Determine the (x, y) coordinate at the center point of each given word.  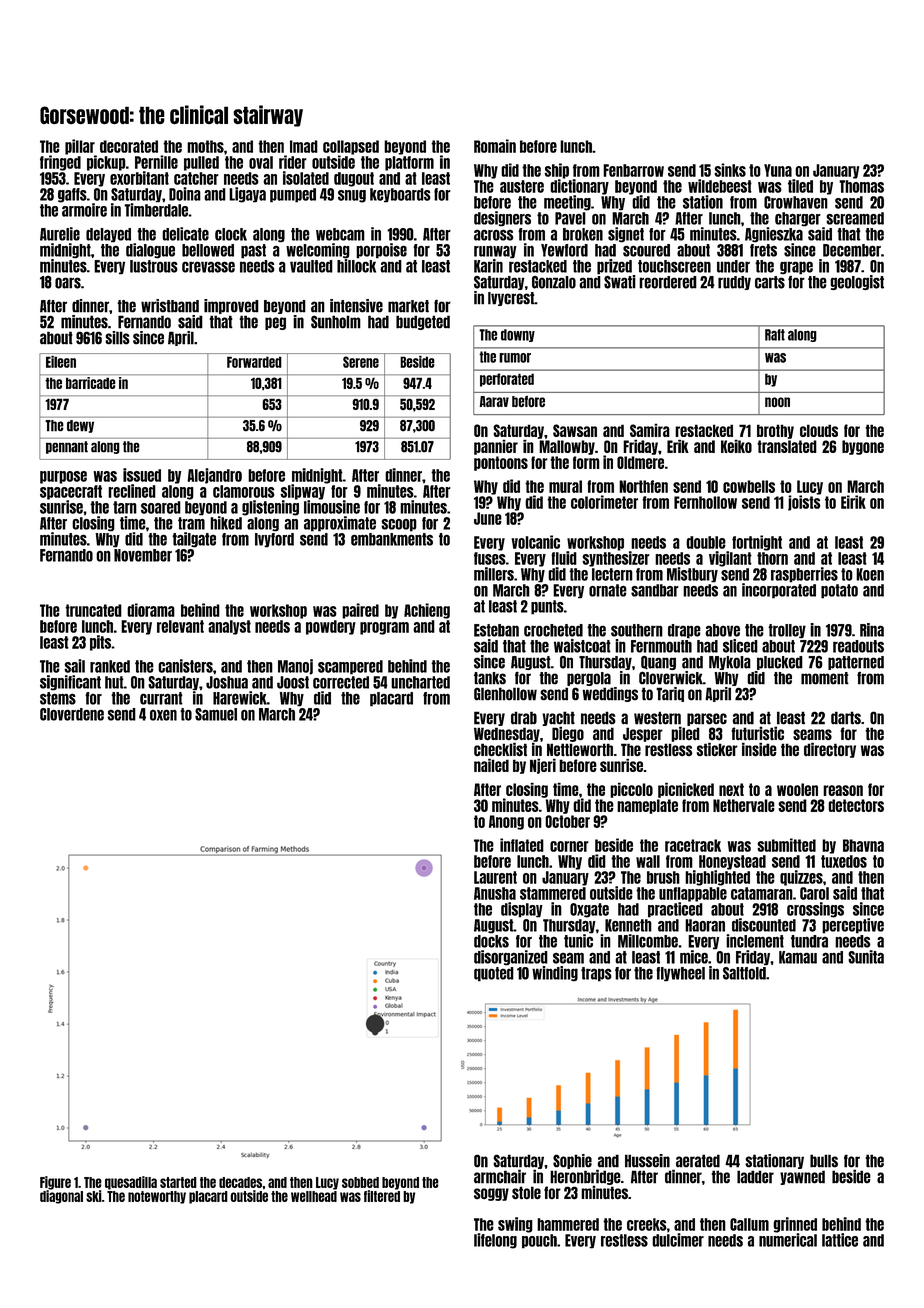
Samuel (216, 714)
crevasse (208, 267)
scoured (646, 250)
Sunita (866, 957)
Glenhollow (505, 694)
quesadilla (131, 1183)
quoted (494, 974)
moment (825, 678)
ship (556, 171)
